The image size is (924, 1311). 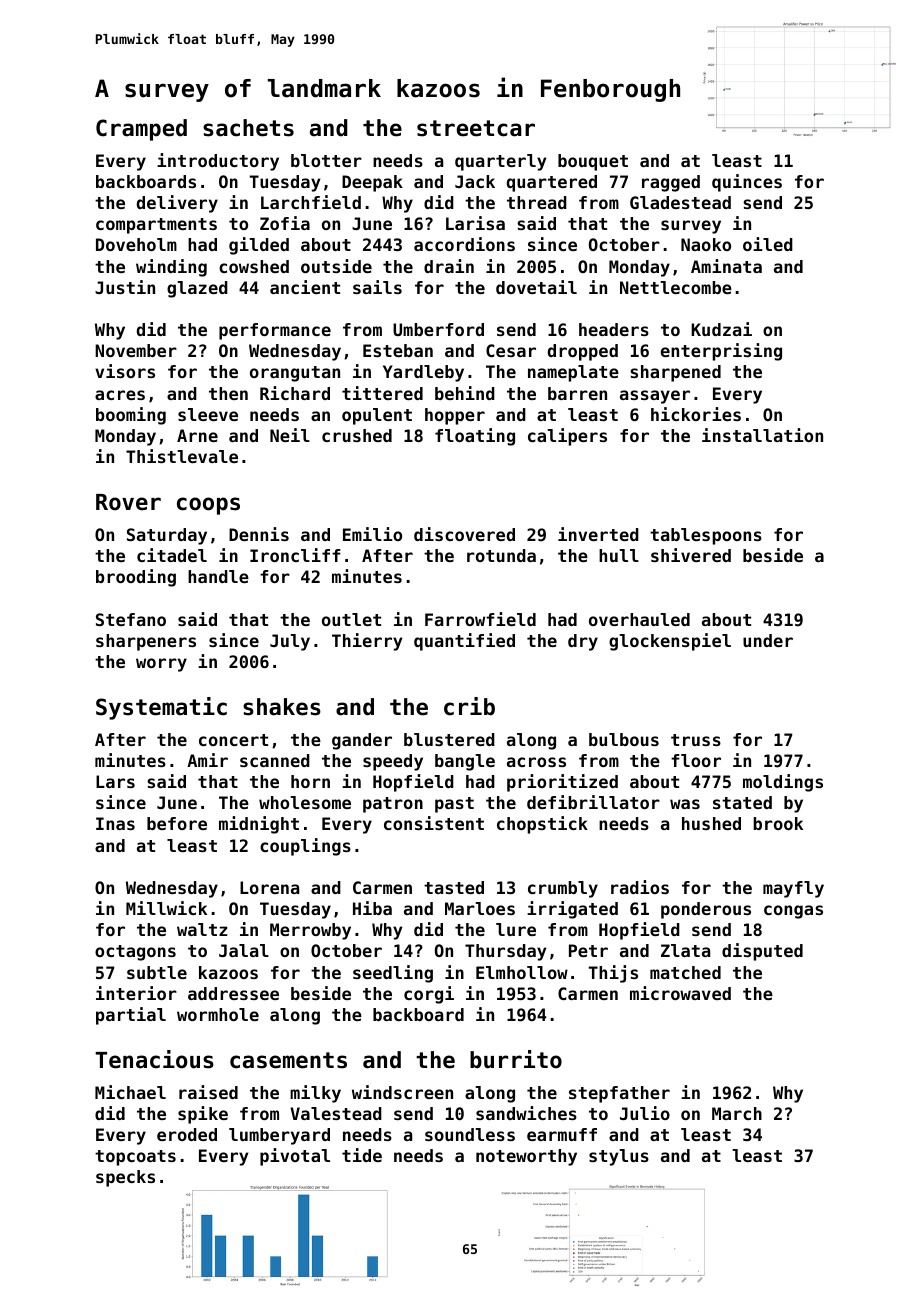 What do you see at coordinates (259, 246) in the image?
I see `gilded` at bounding box center [259, 246].
